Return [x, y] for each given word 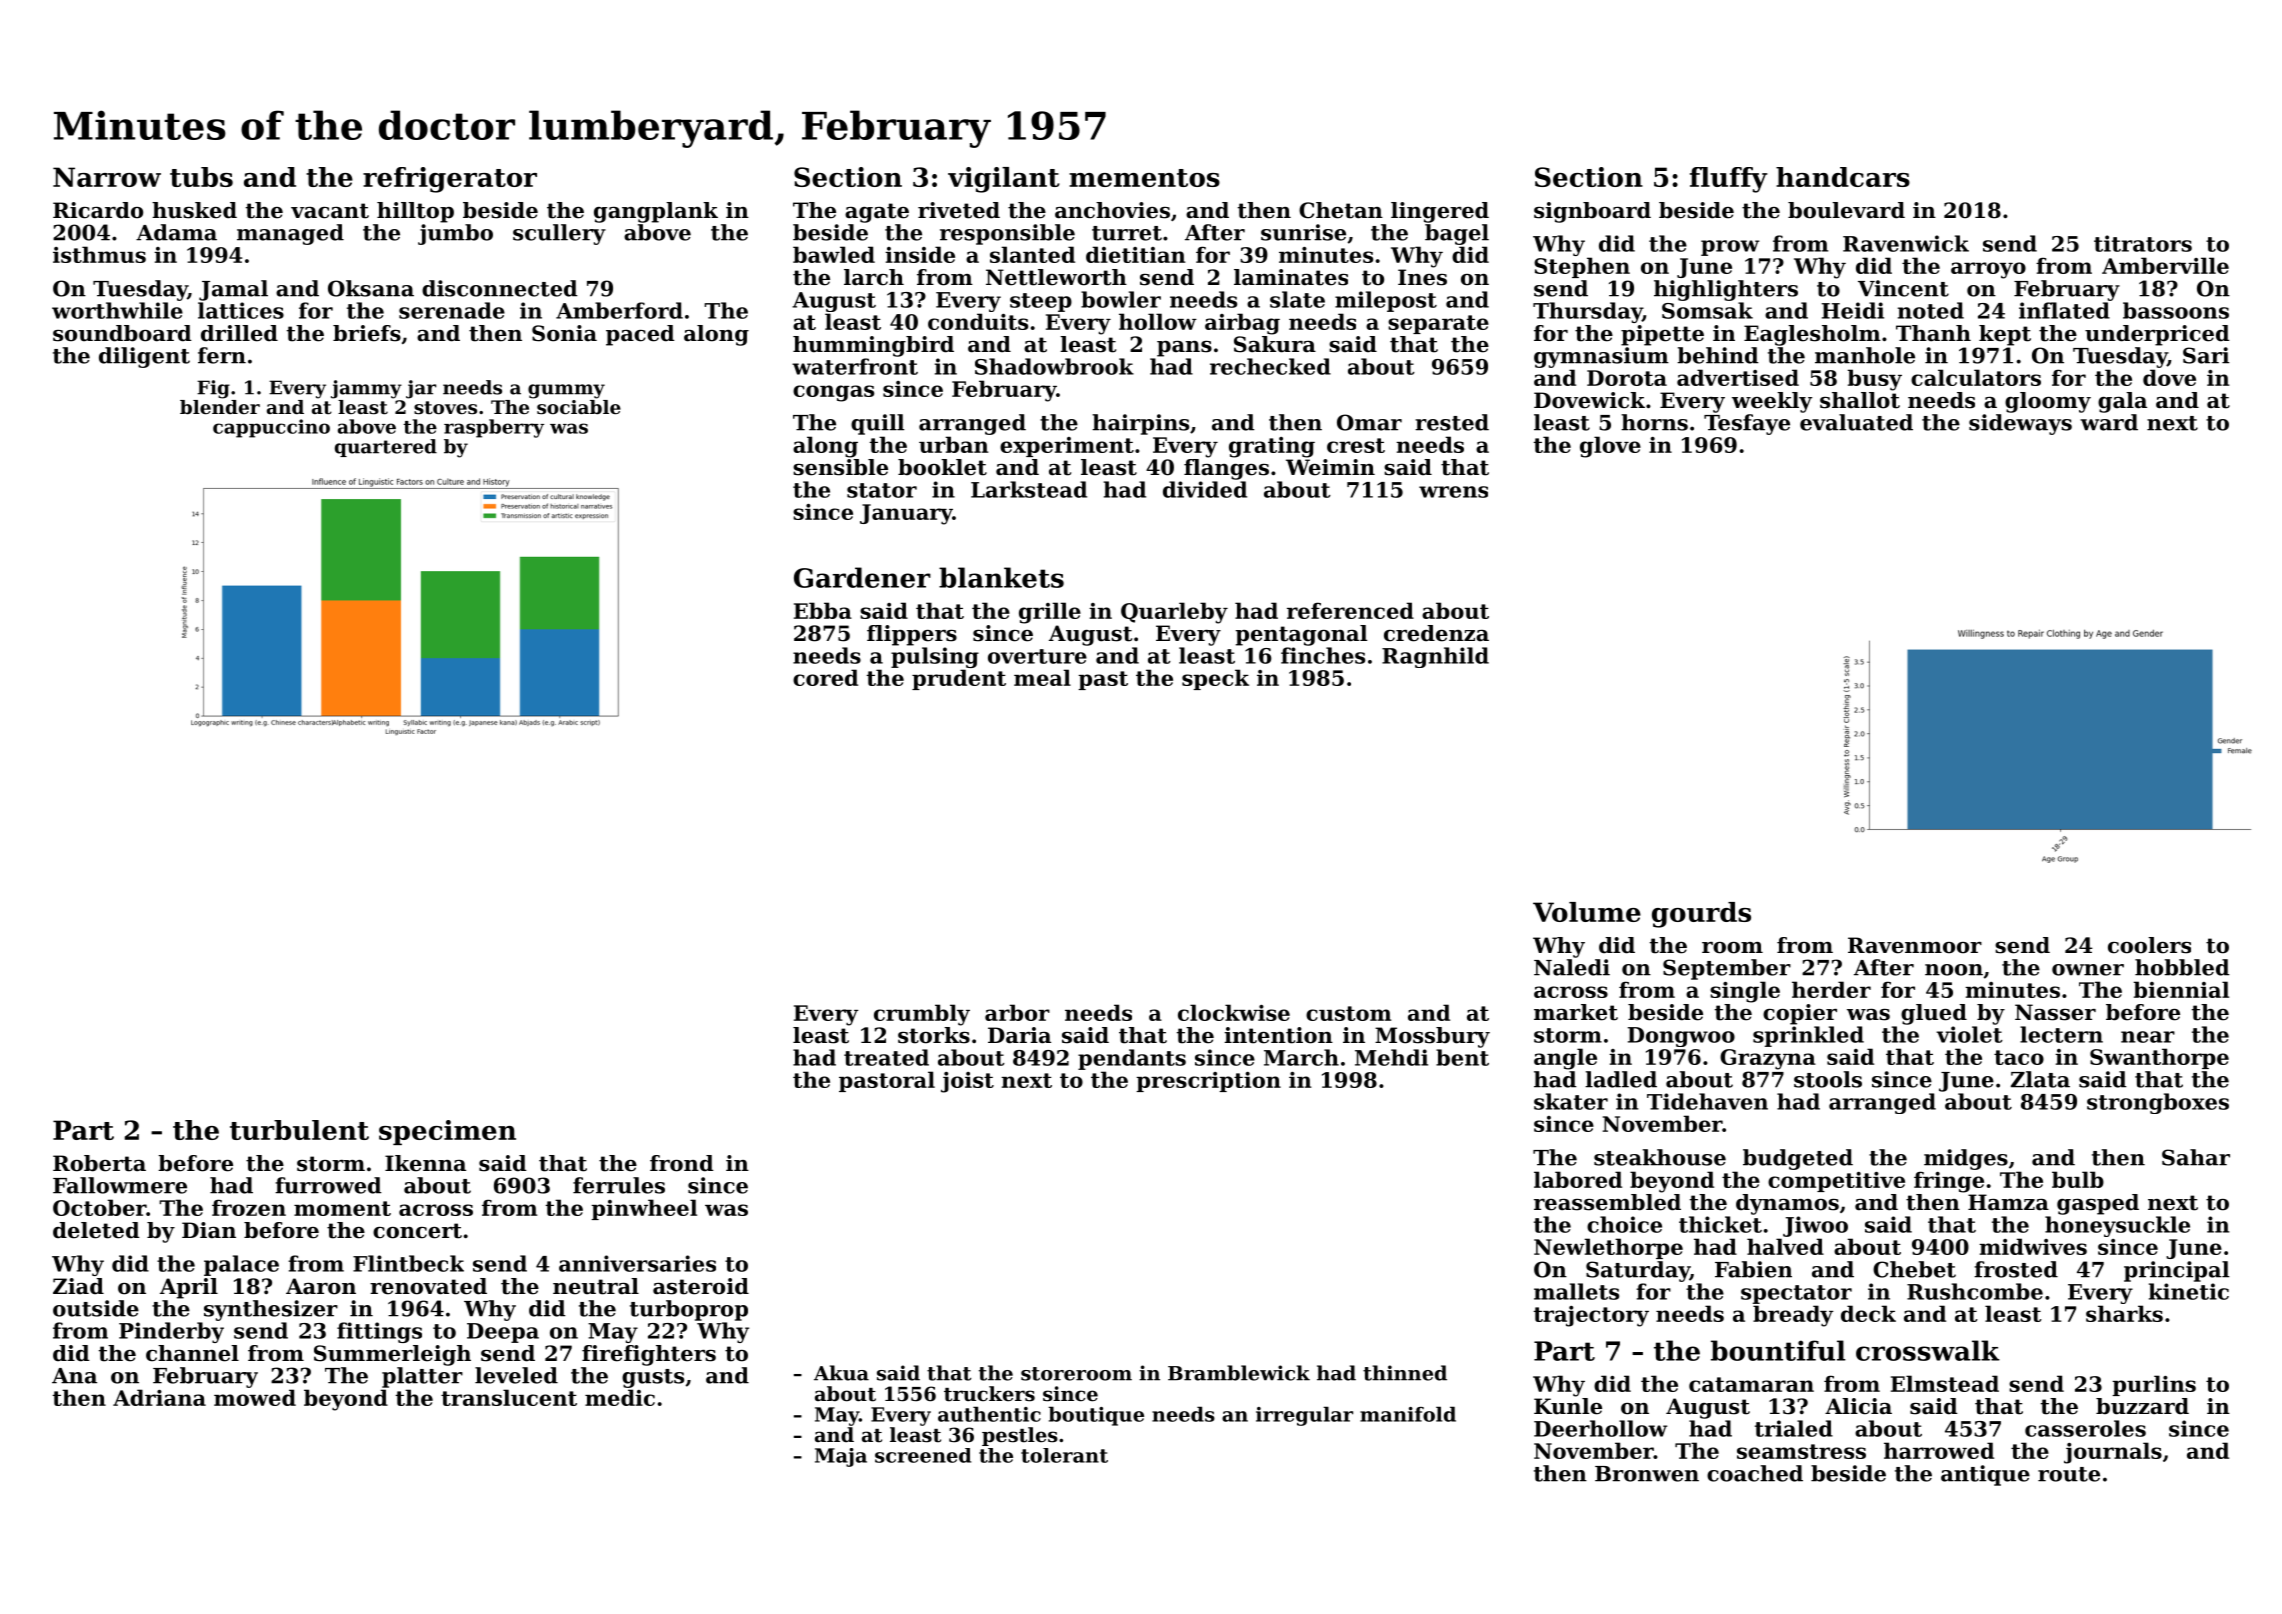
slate [1297, 299]
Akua [841, 1373]
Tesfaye [1747, 424]
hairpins [1140, 424]
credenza [1436, 633]
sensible [840, 467]
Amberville [2165, 265]
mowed [255, 1397]
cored [825, 677]
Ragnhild [1435, 657]
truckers [989, 1394]
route [2069, 1474]
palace [241, 1265]
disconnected [500, 288]
